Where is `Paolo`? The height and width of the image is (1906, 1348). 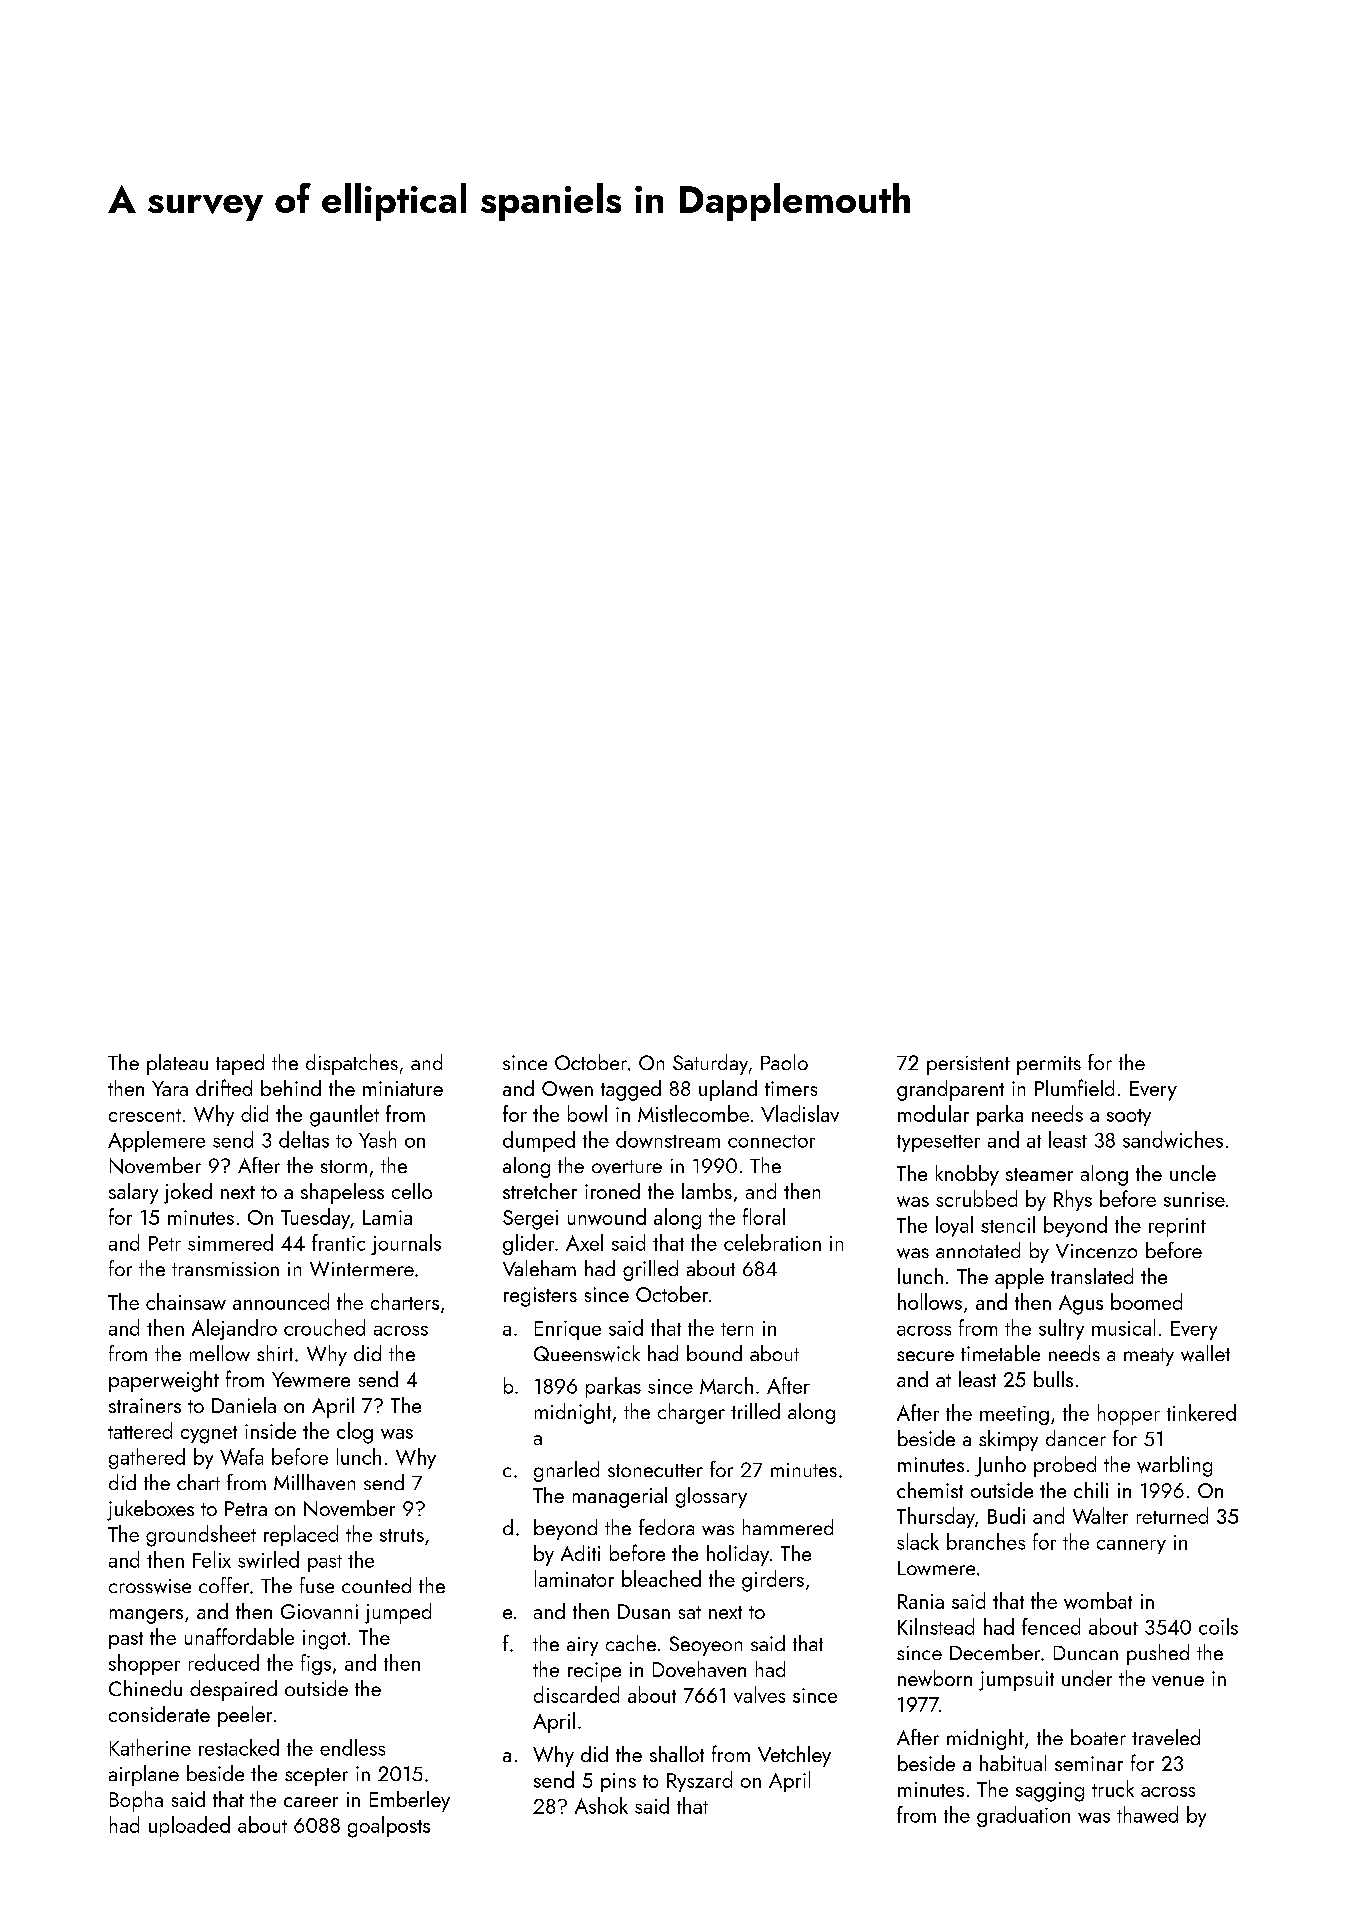
Paolo is located at coordinates (784, 1062).
